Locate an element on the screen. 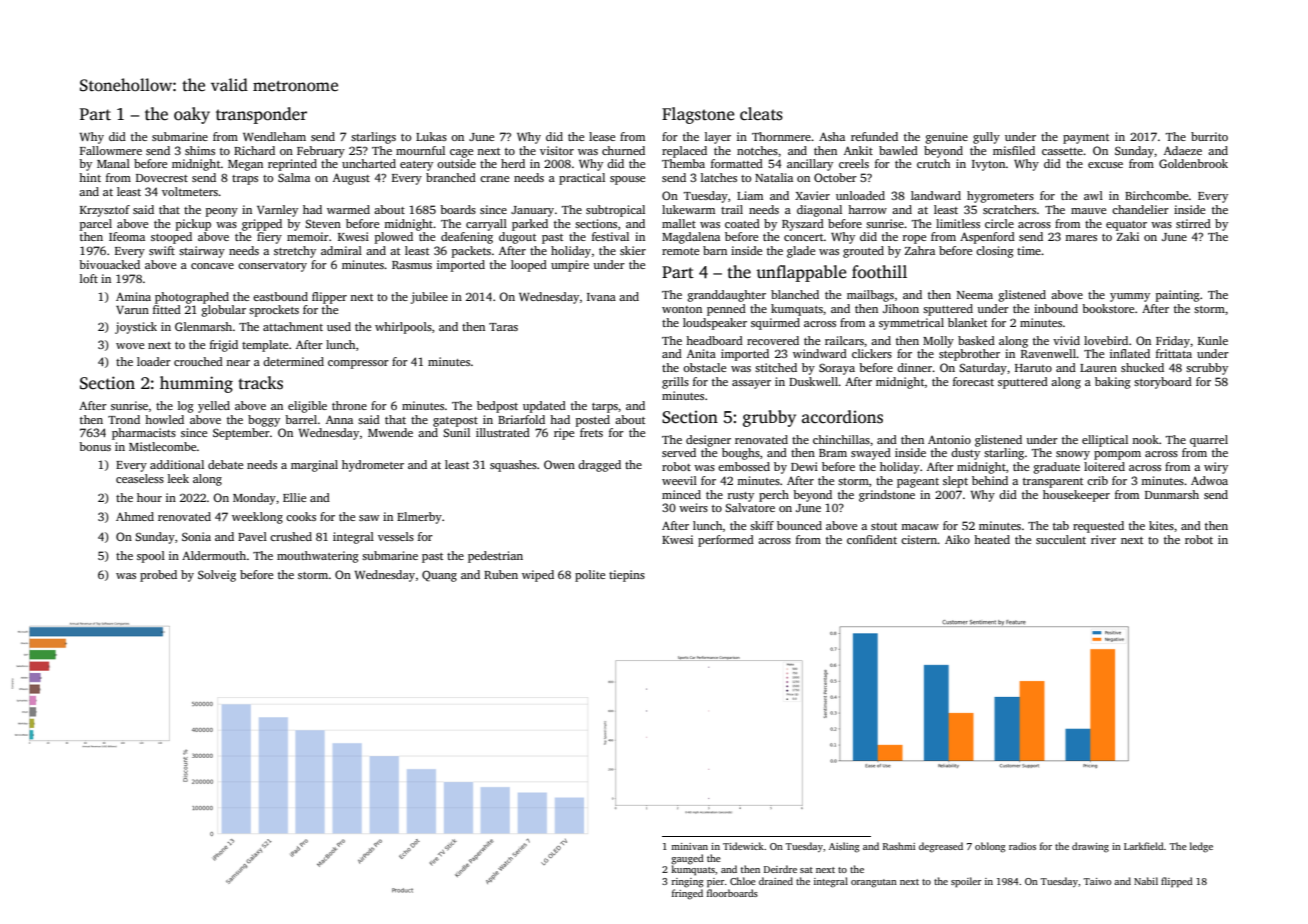 This screenshot has width=1308, height=924. transponder is located at coordinates (261, 115).
